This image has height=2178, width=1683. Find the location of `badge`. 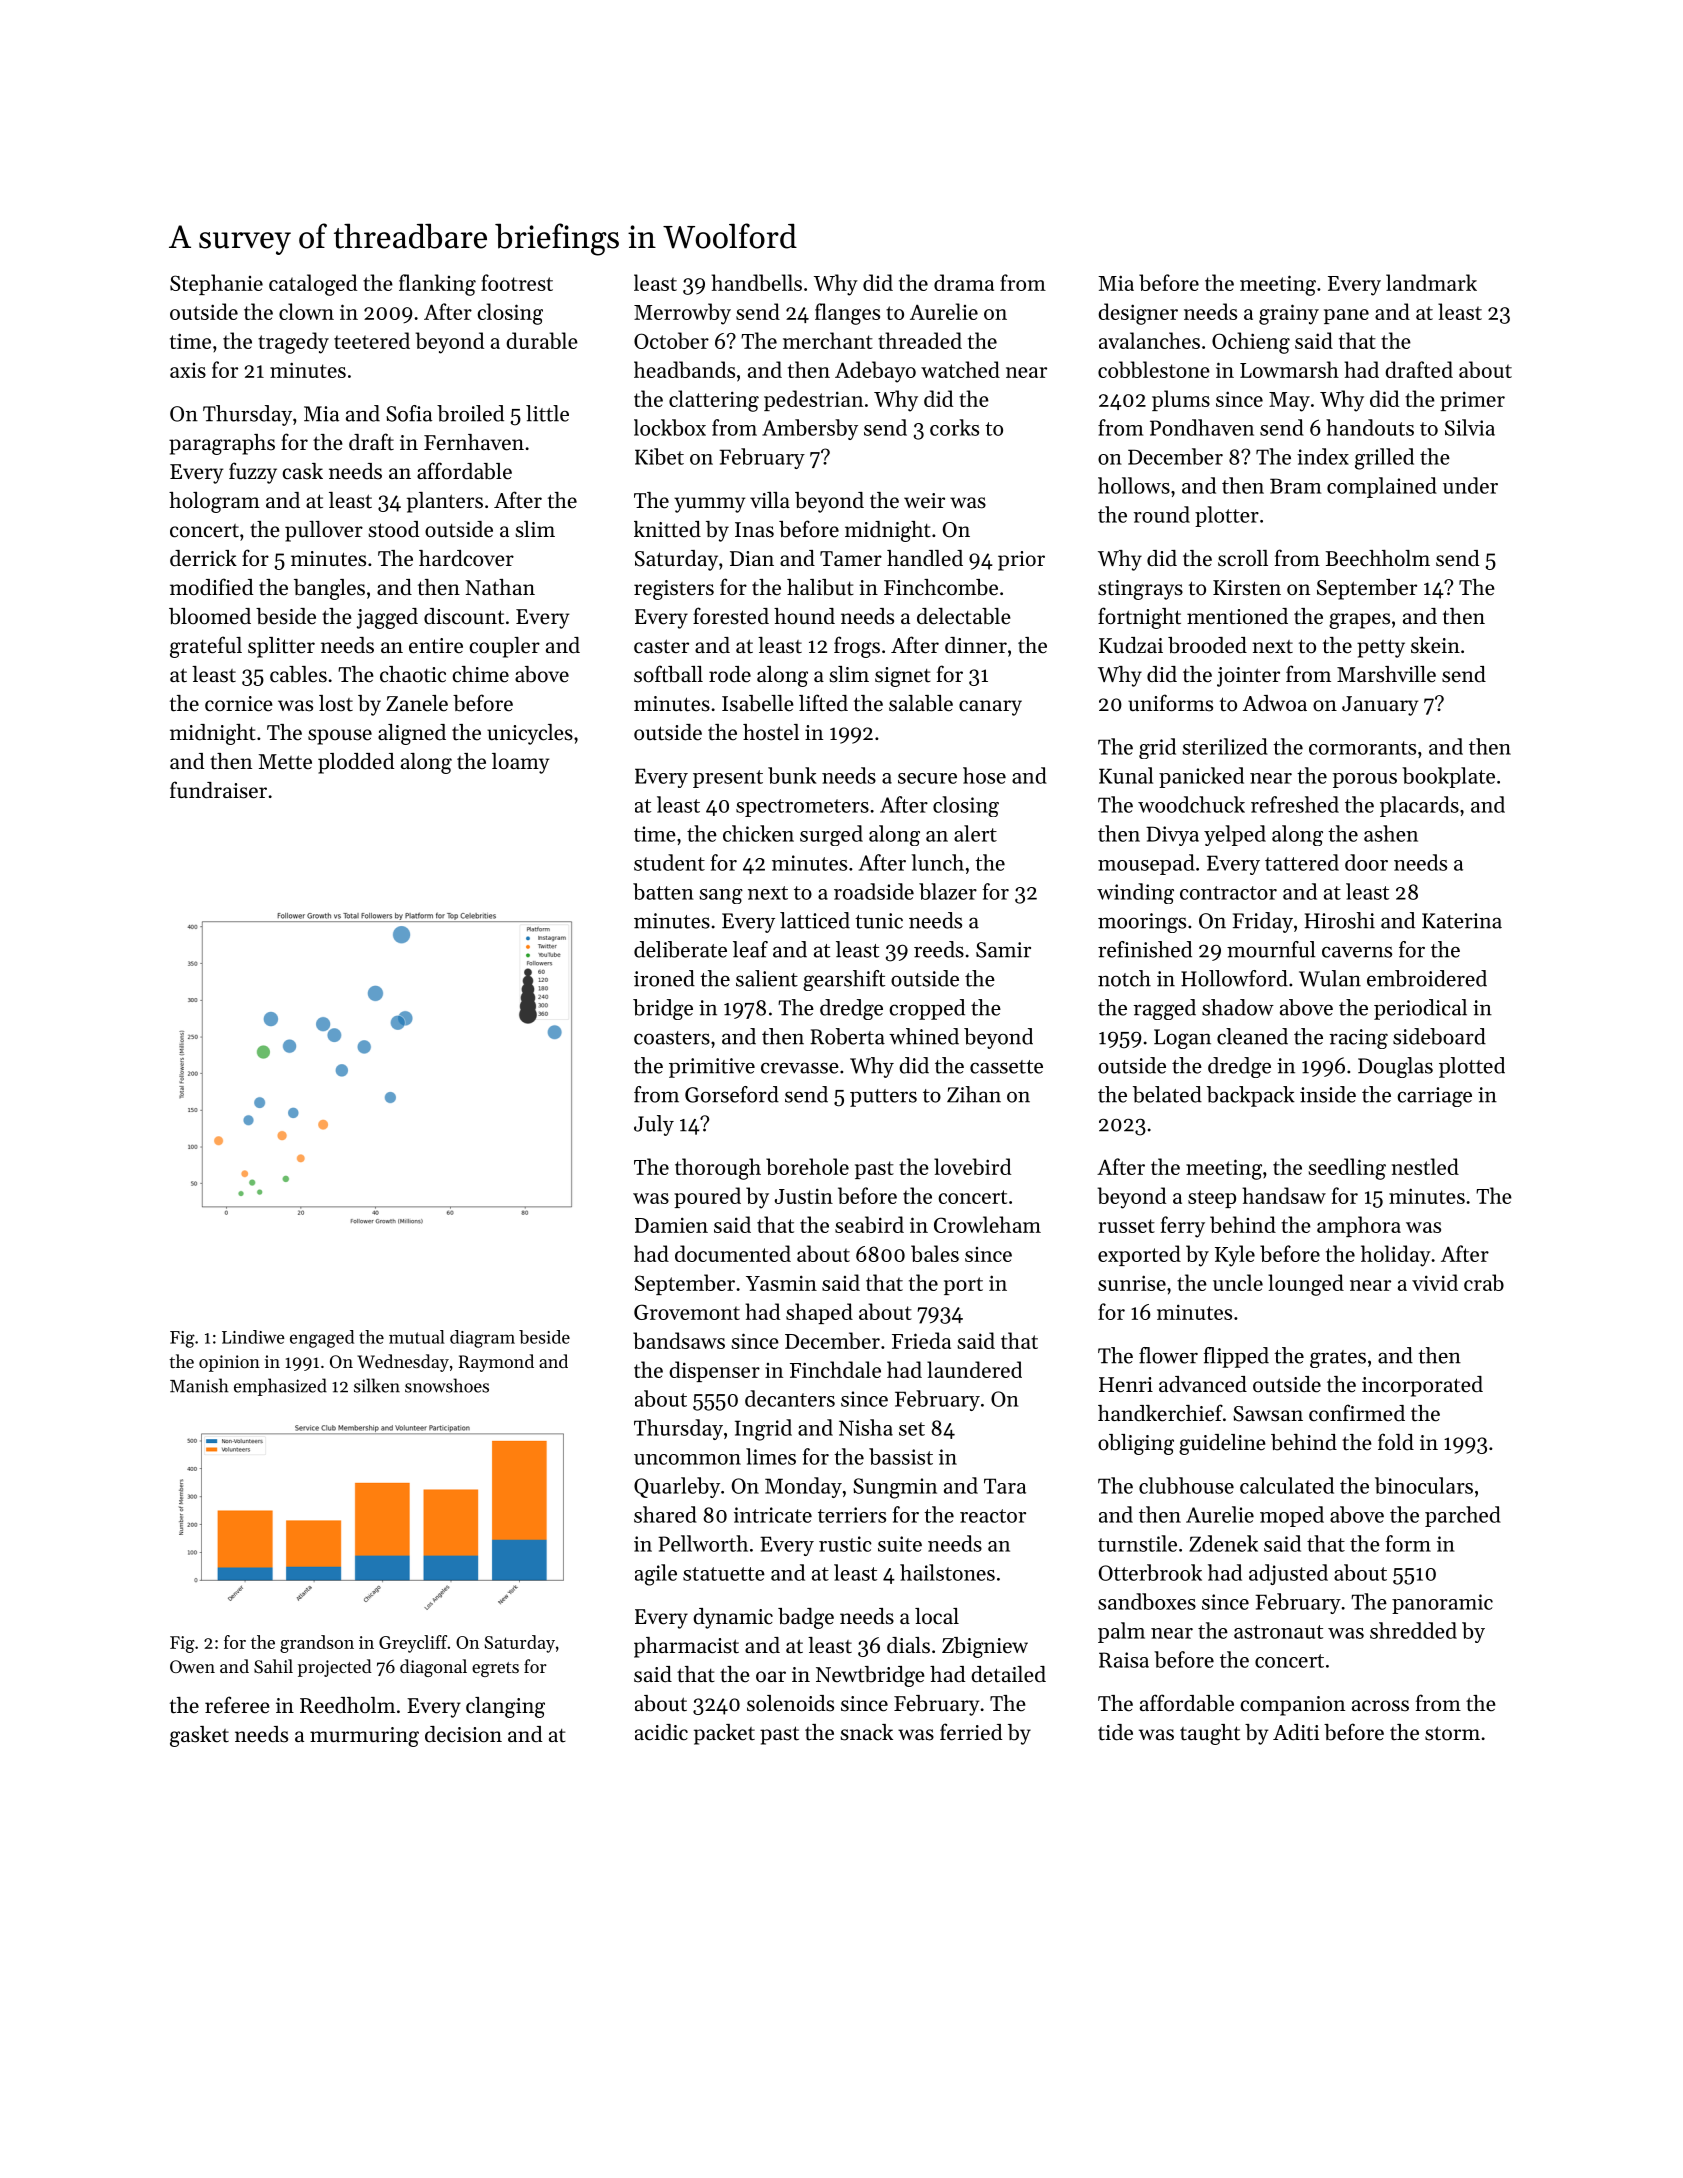

badge is located at coordinates (806, 1618).
